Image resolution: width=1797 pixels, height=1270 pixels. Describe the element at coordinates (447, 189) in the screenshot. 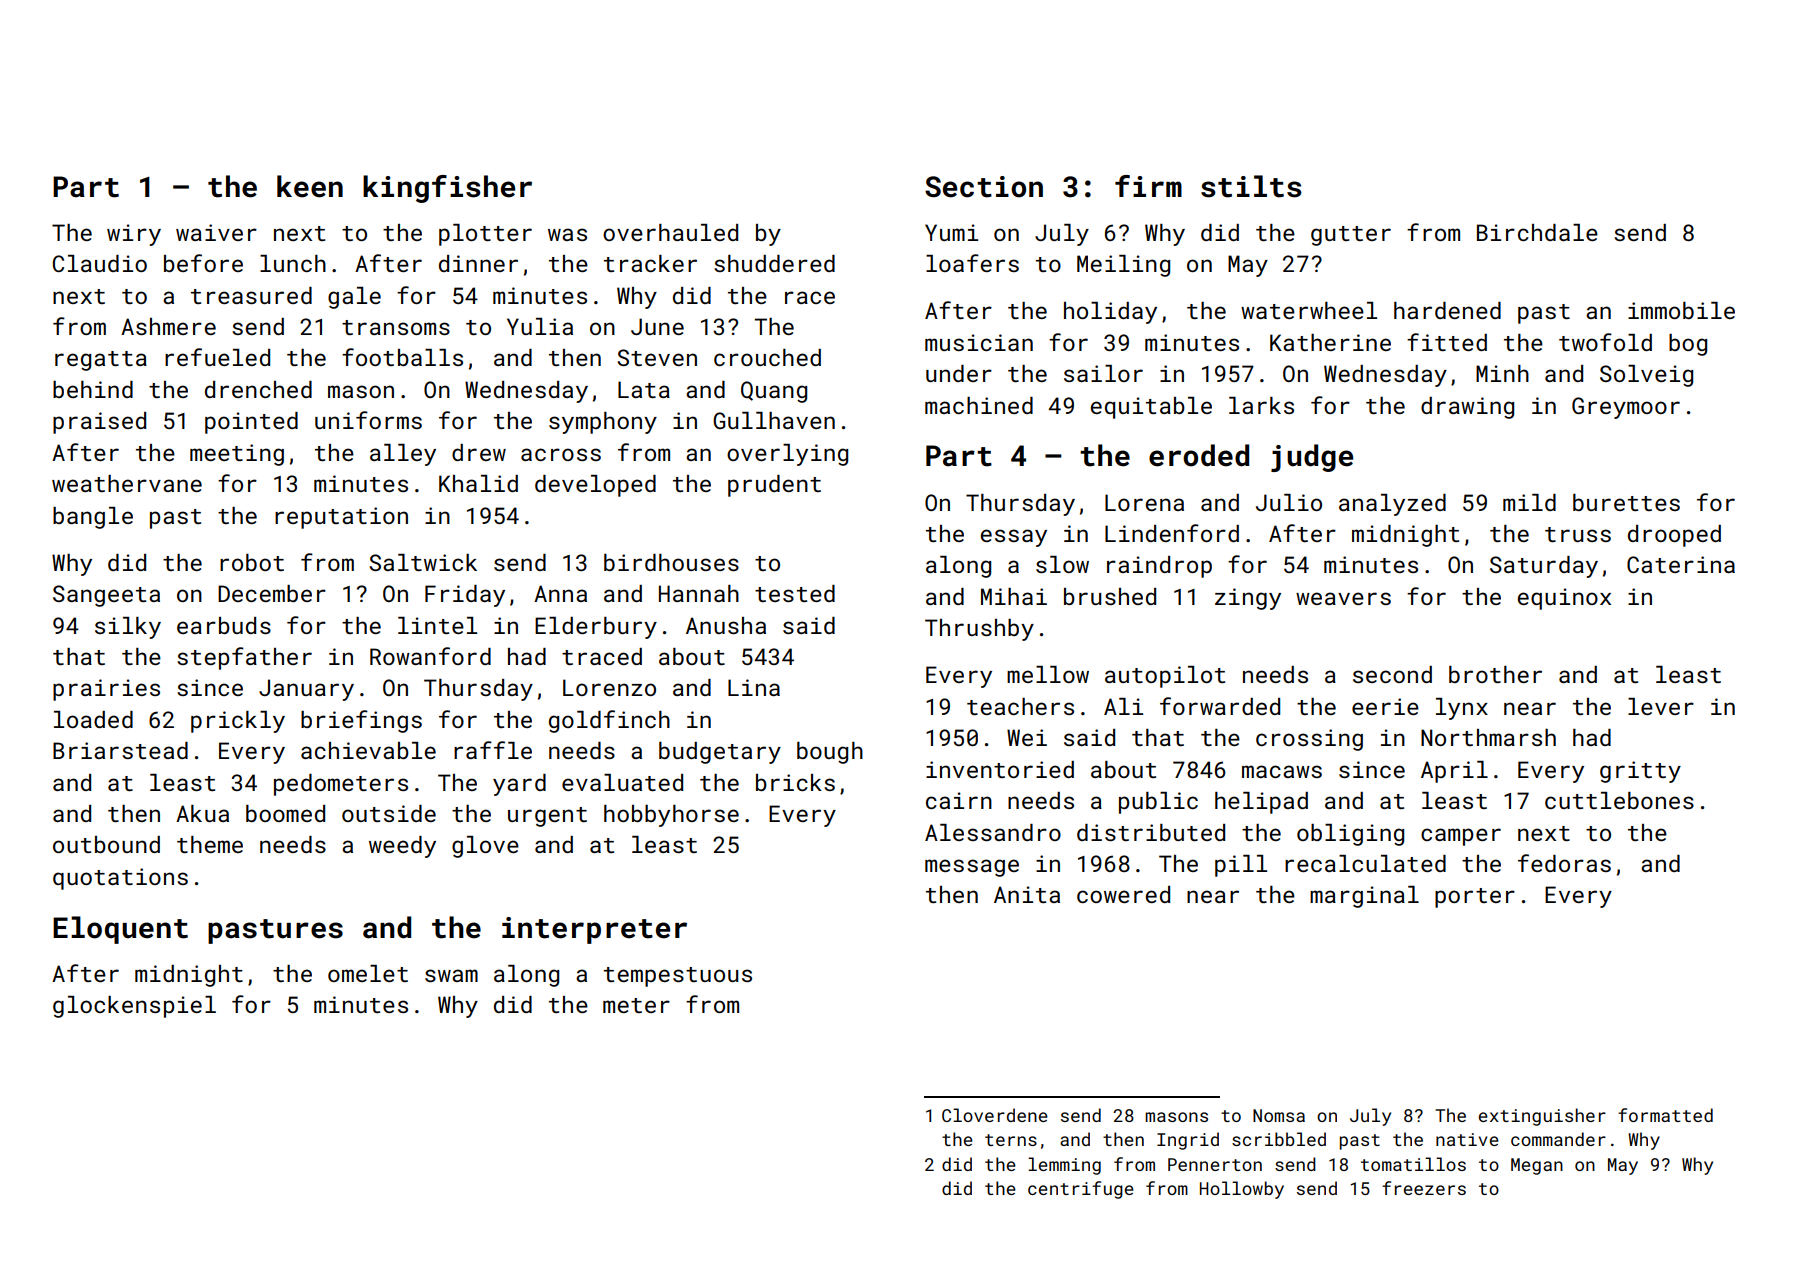

I see `kingfisher` at that location.
